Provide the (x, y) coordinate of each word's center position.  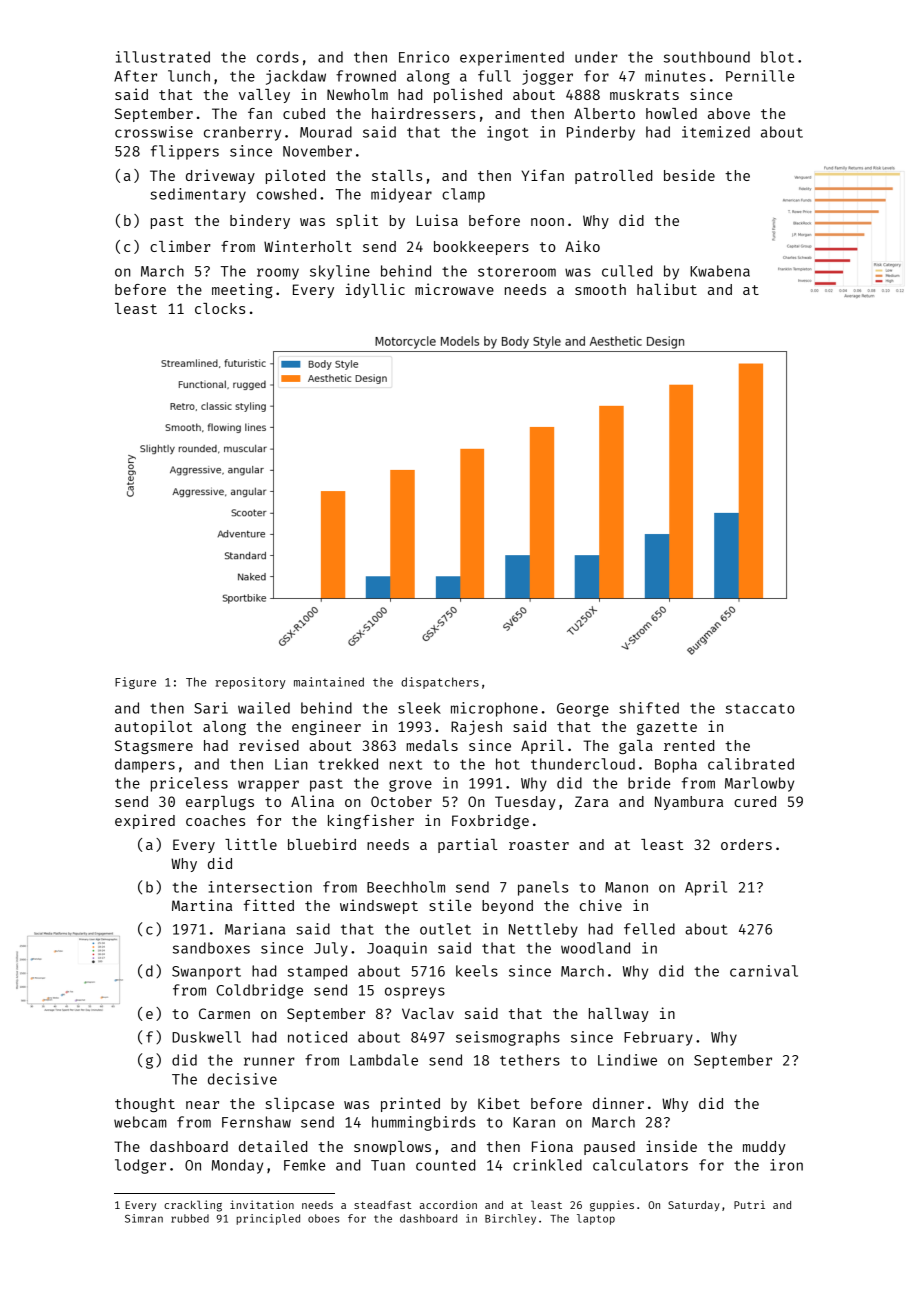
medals (432, 745)
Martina (202, 905)
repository (250, 683)
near (202, 1105)
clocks (220, 308)
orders (746, 844)
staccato (760, 709)
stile (450, 905)
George (583, 710)
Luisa (437, 220)
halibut (667, 289)
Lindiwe (627, 1060)
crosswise (154, 132)
